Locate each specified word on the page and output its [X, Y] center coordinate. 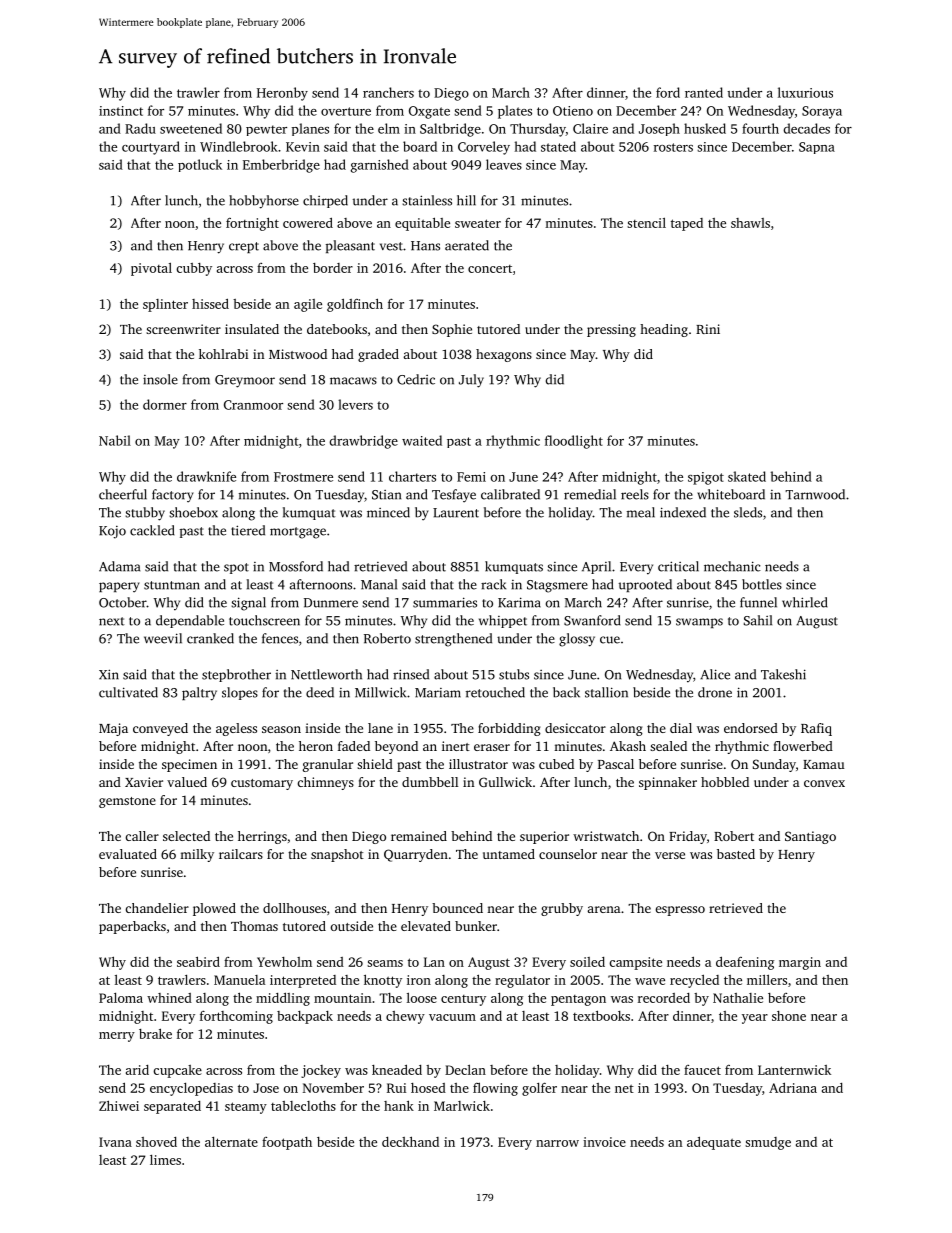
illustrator [478, 764]
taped [687, 224]
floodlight [574, 442]
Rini [708, 329]
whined [169, 998]
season [281, 729]
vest [391, 246]
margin [800, 963]
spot [236, 568]
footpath [287, 1143]
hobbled [725, 782]
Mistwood [298, 354]
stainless [427, 200]
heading [664, 330]
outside [351, 926]
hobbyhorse [264, 202]
